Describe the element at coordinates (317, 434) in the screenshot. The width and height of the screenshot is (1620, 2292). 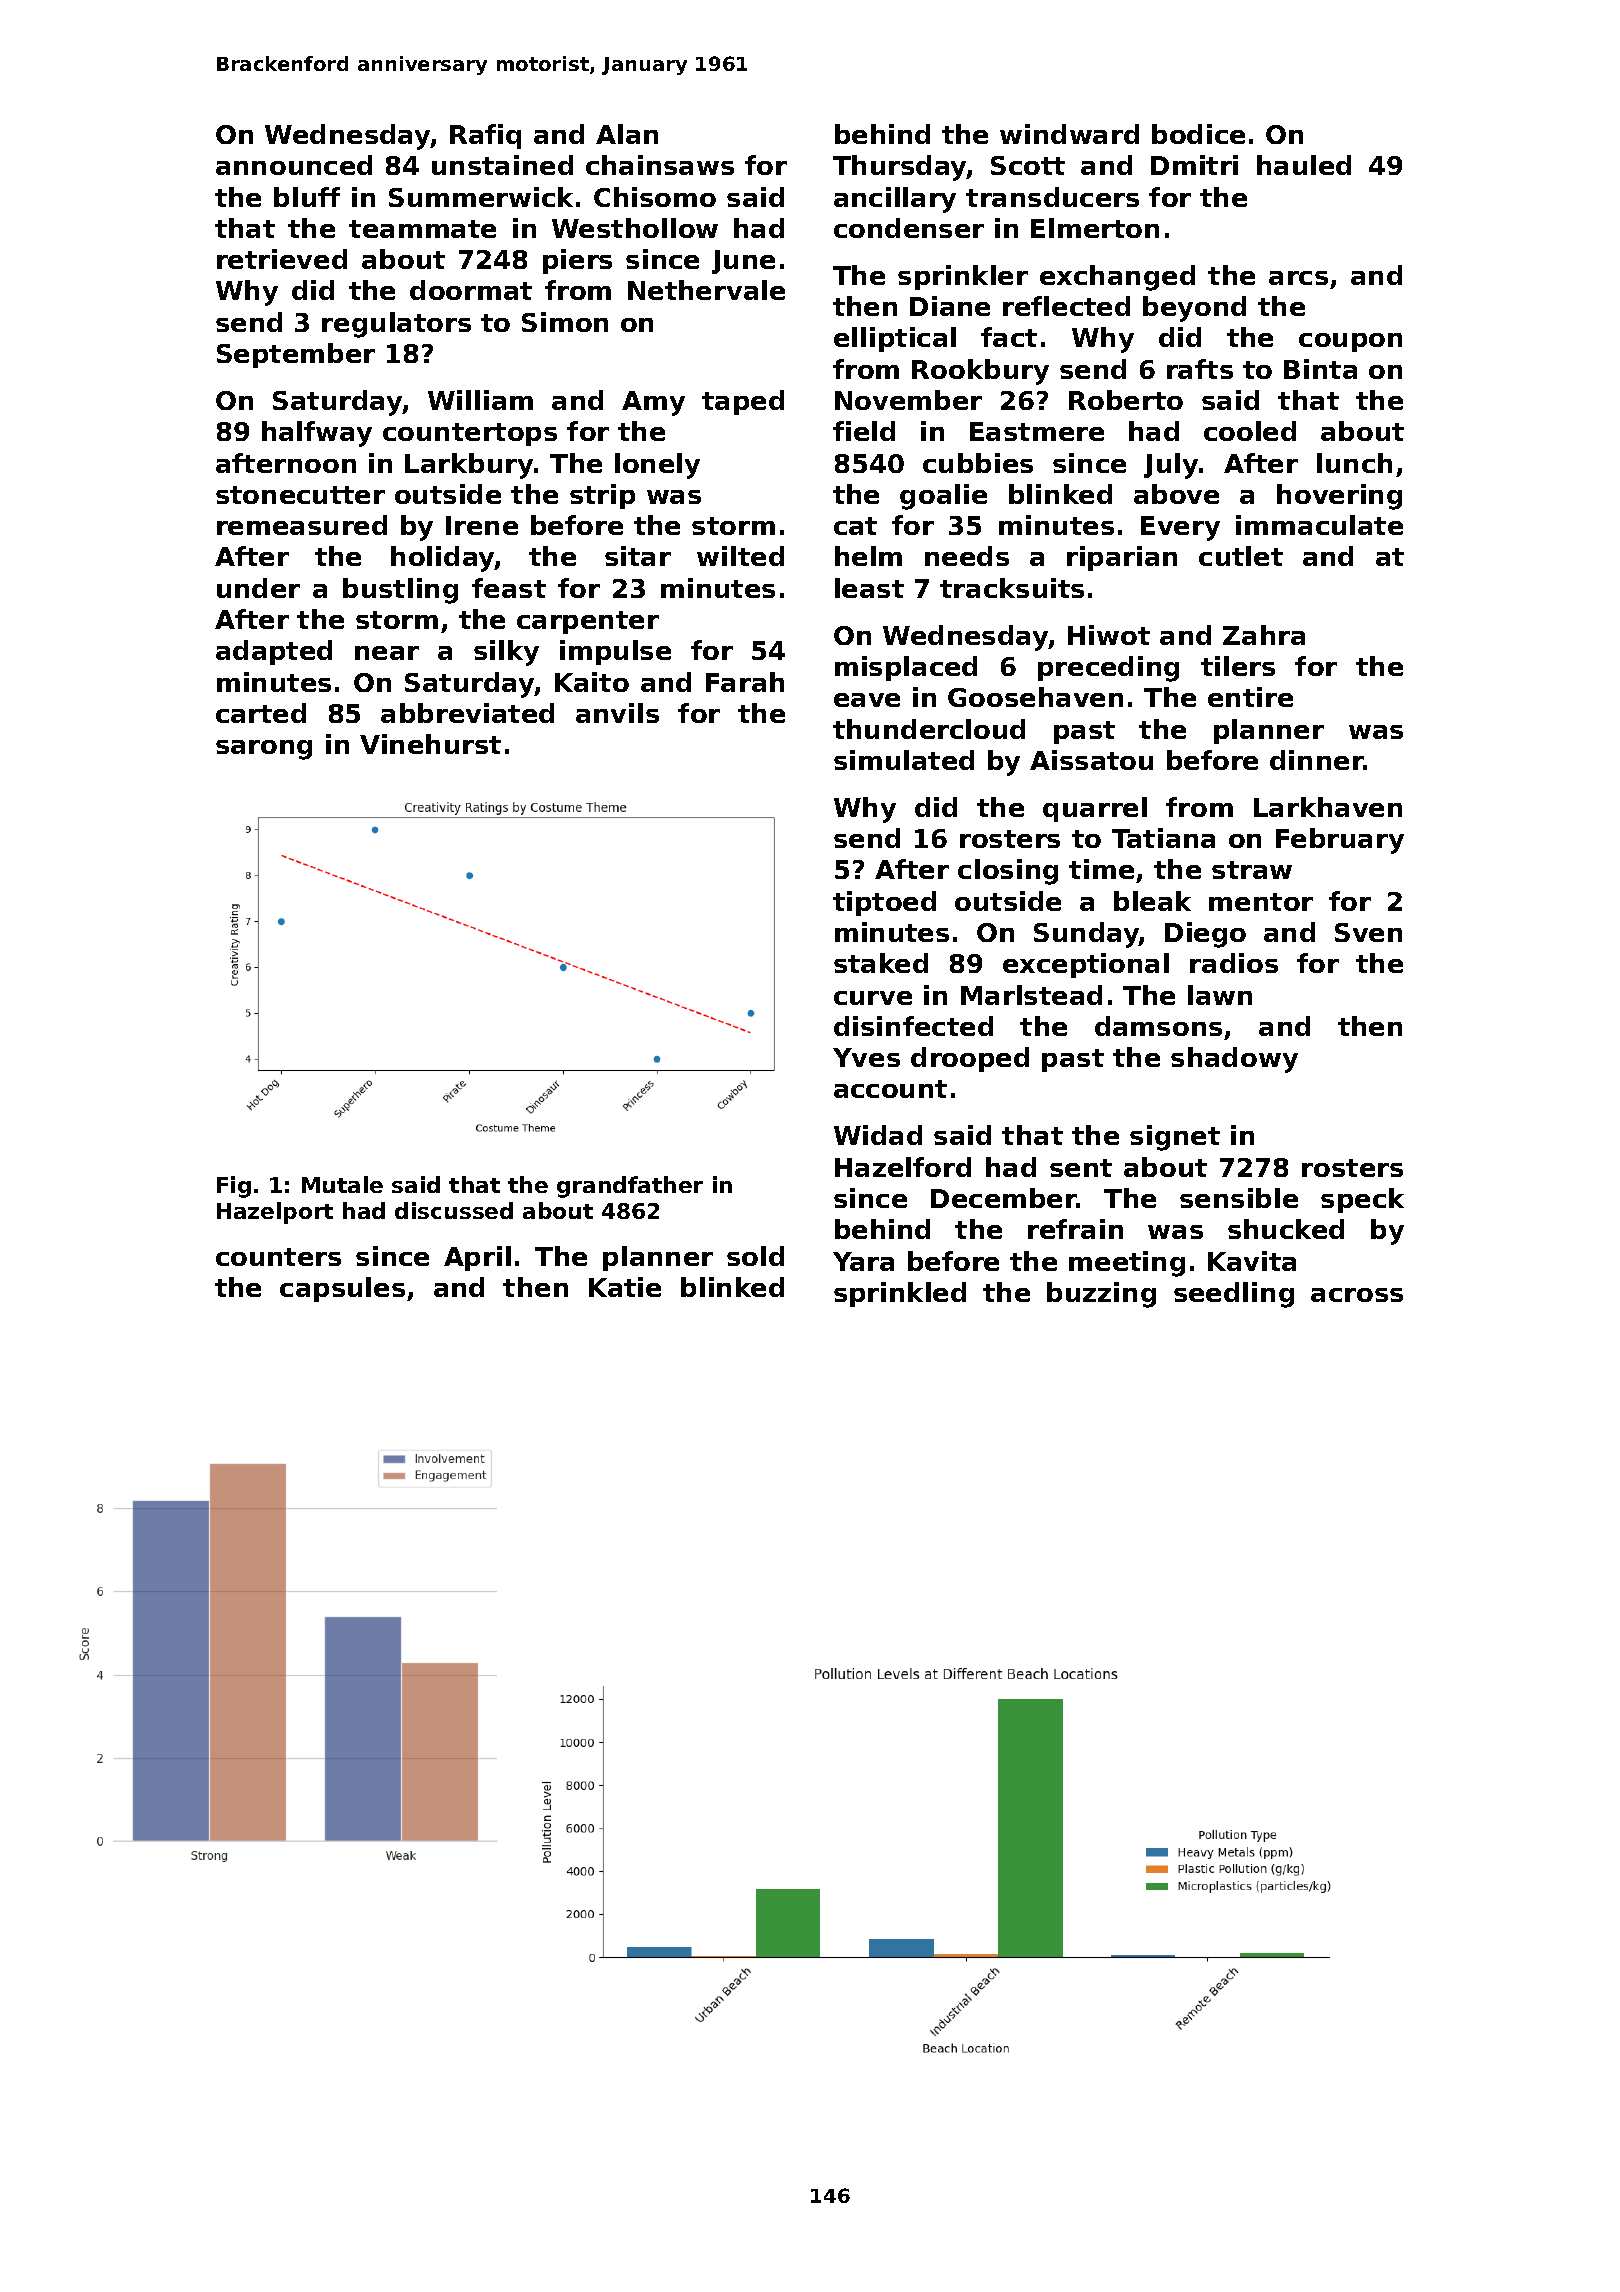
I see `halfway` at that location.
